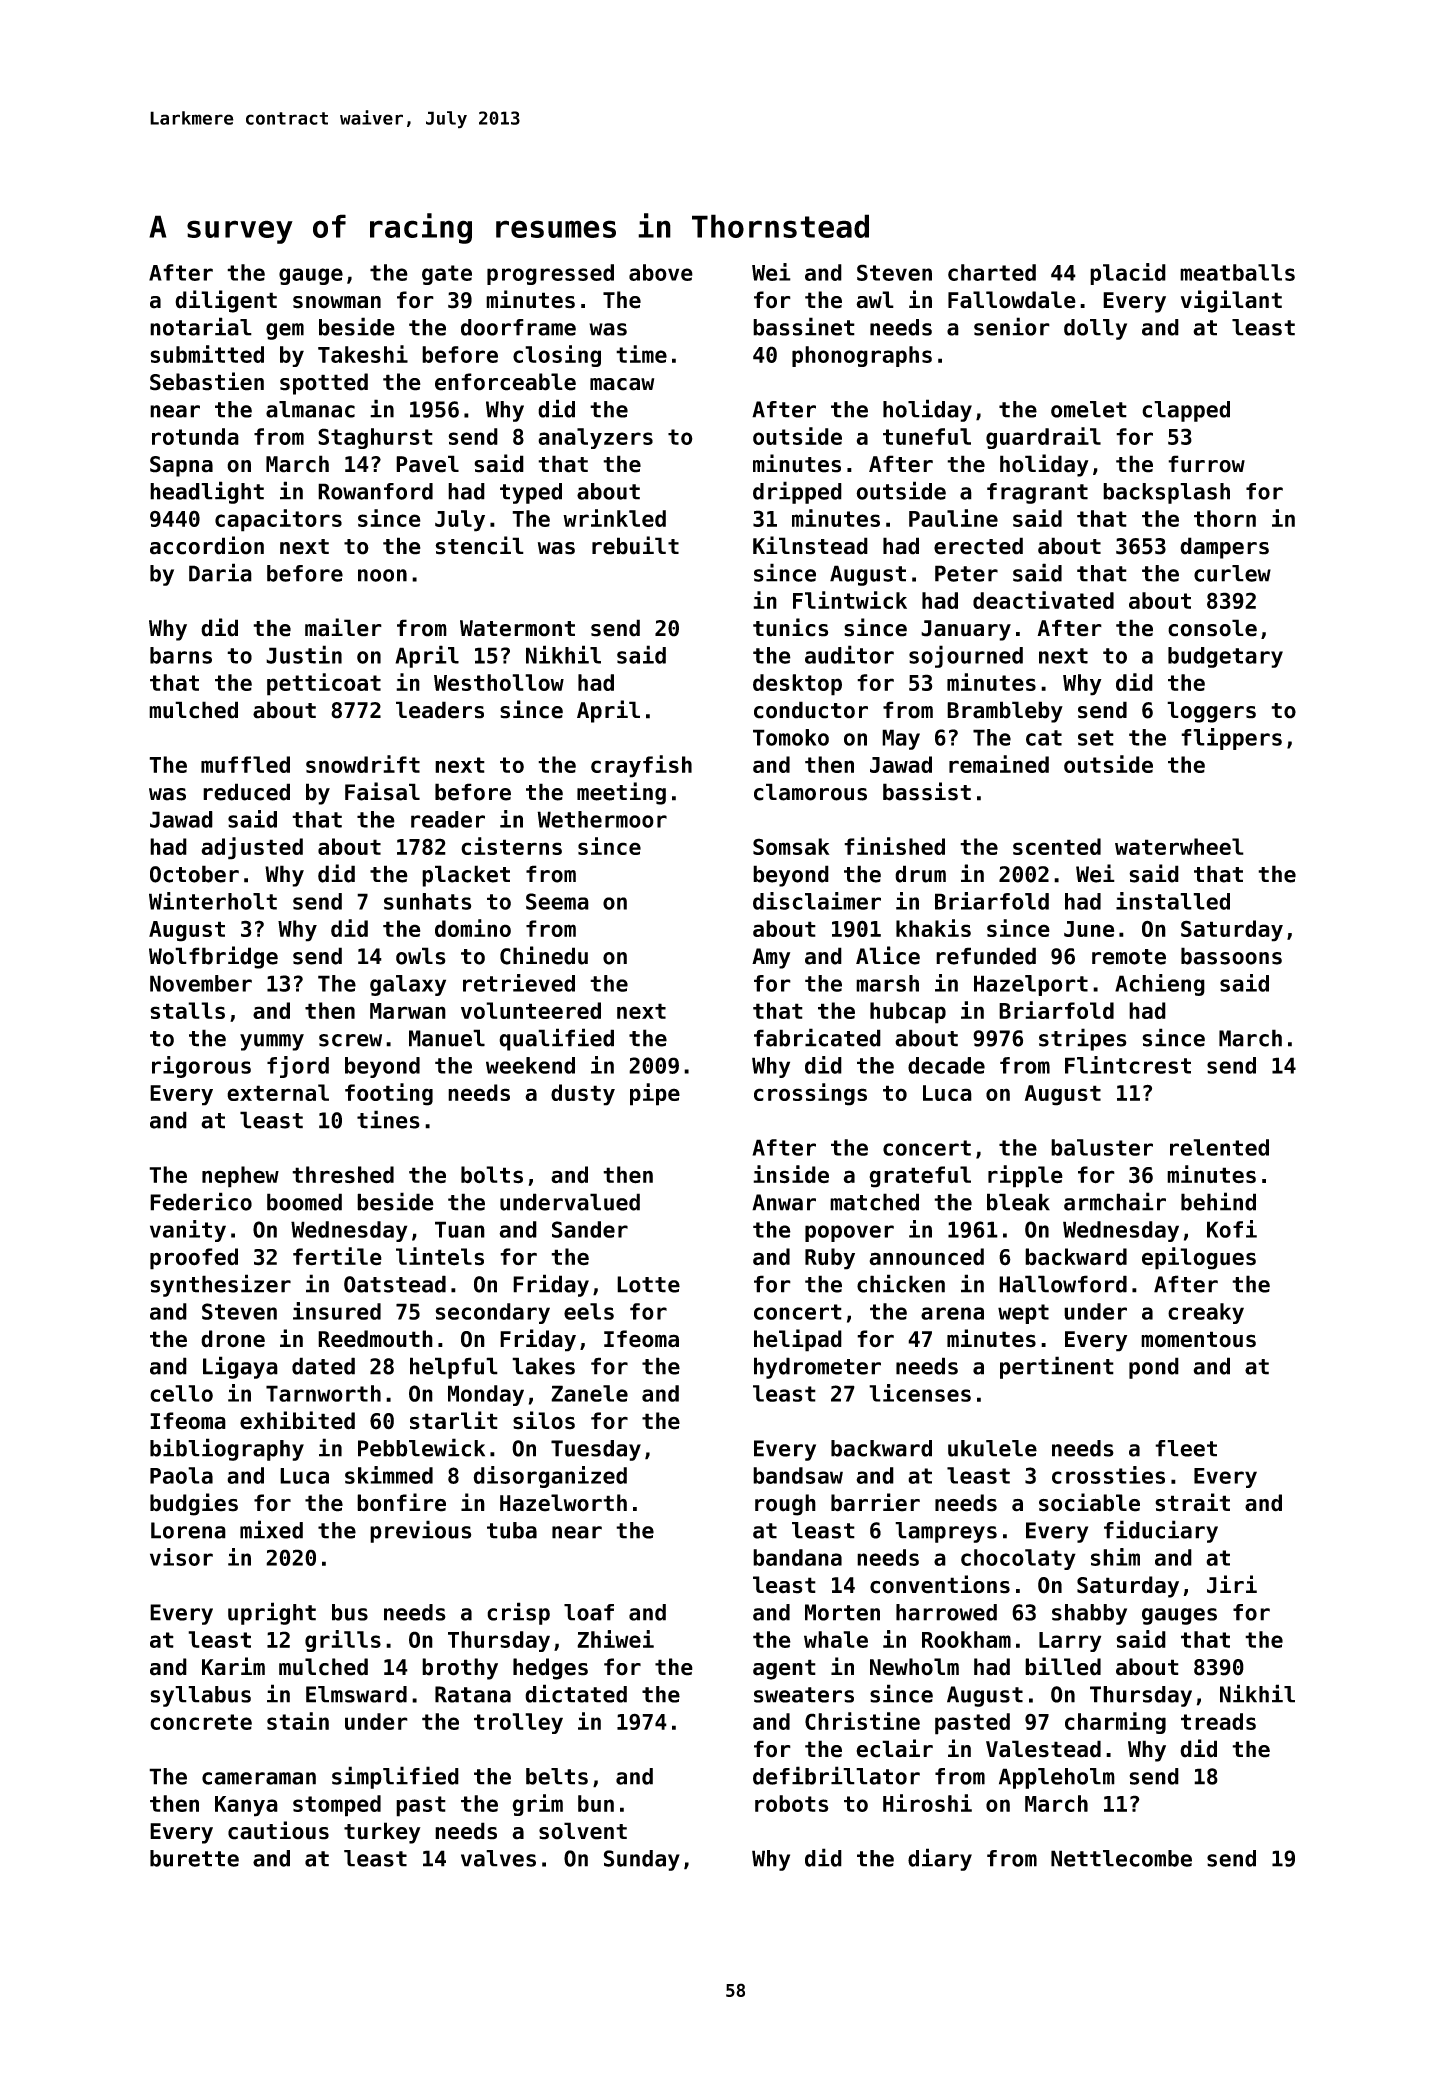 This screenshot has height=2100, width=1450. I want to click on dolly, so click(1095, 329).
